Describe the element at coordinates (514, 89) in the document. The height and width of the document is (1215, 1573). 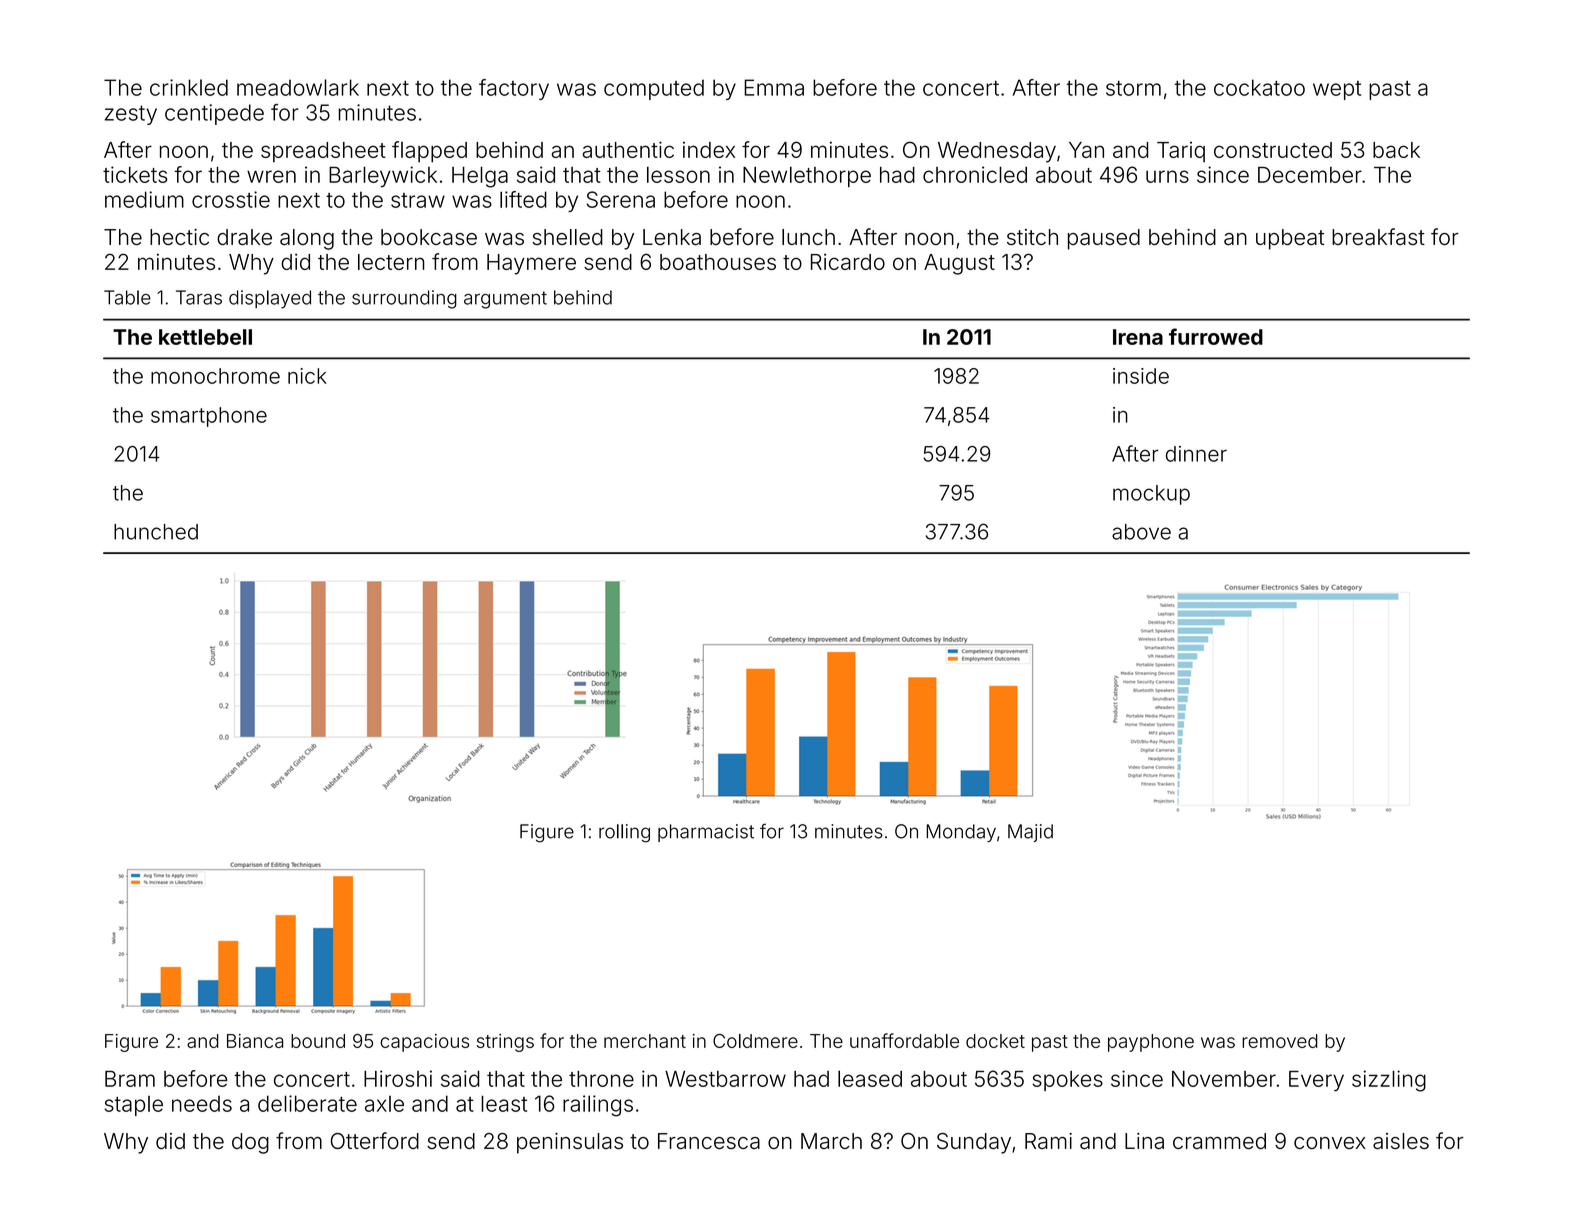
I see `factory` at that location.
